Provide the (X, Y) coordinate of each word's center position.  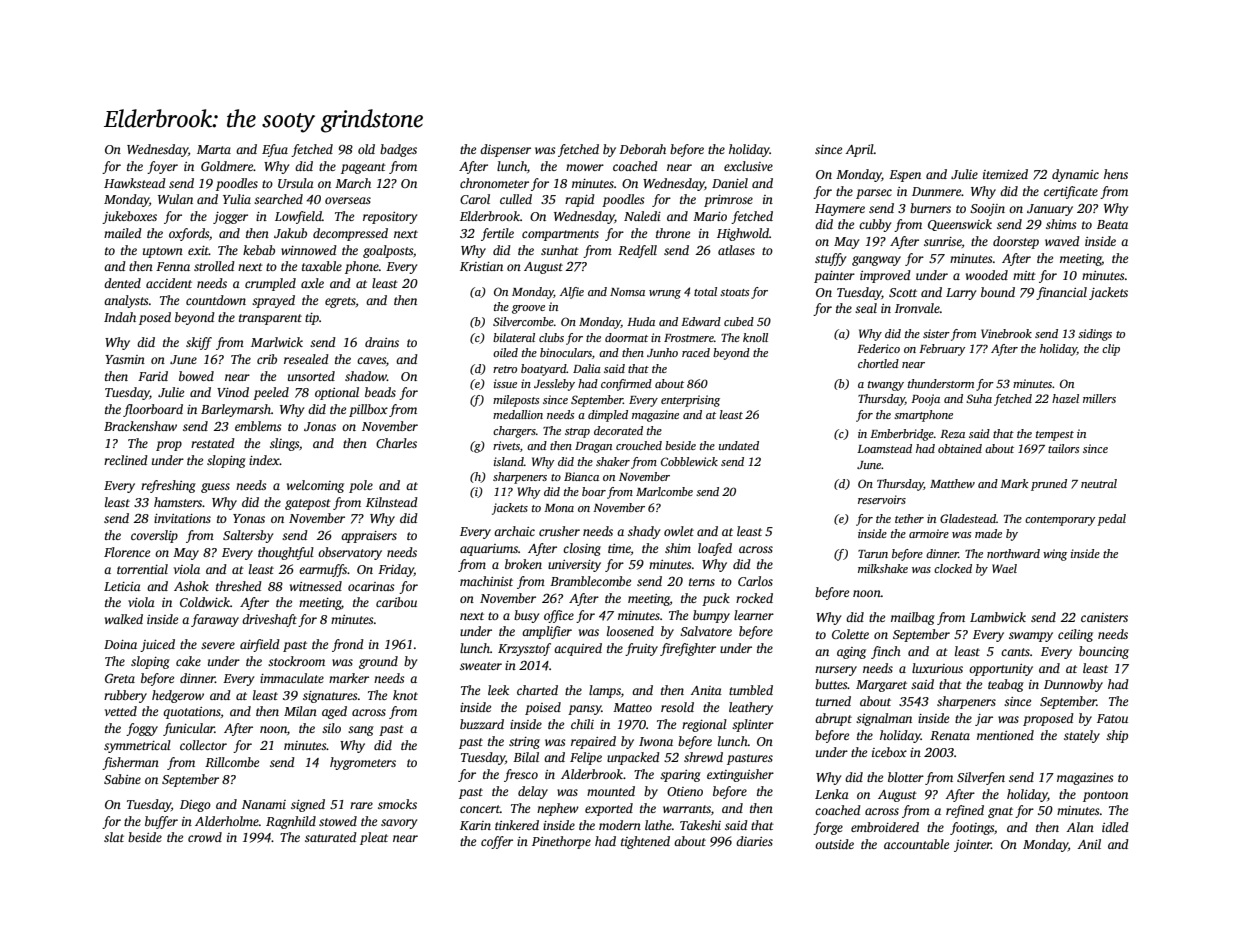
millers (1099, 398)
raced (696, 352)
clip (1111, 350)
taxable (322, 266)
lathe (658, 825)
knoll (755, 337)
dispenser (505, 150)
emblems (258, 426)
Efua (275, 150)
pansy (585, 710)
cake (188, 661)
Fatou (1112, 718)
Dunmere (937, 191)
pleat (374, 838)
